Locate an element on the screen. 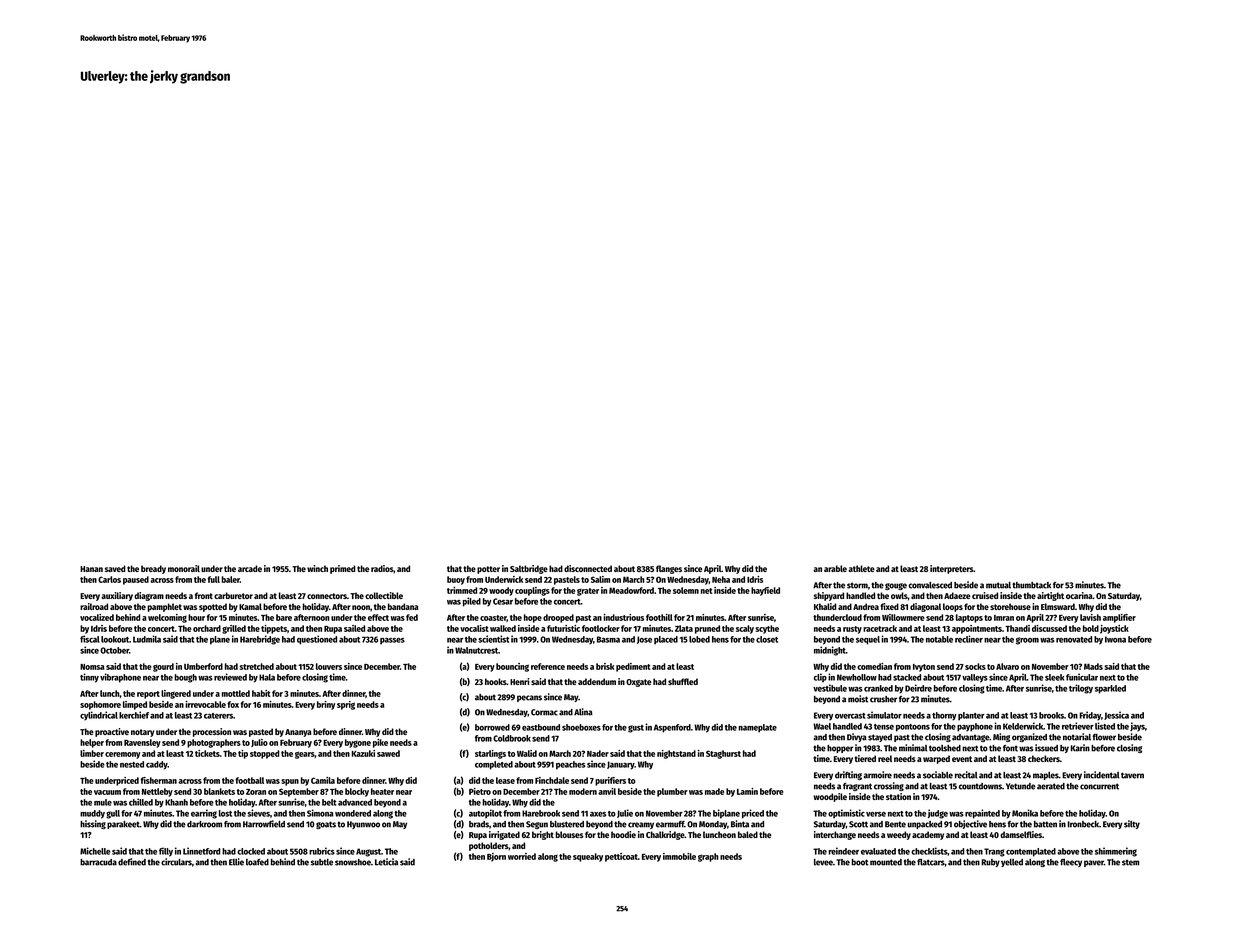 The image size is (1233, 952). pediment is located at coordinates (633, 667).
